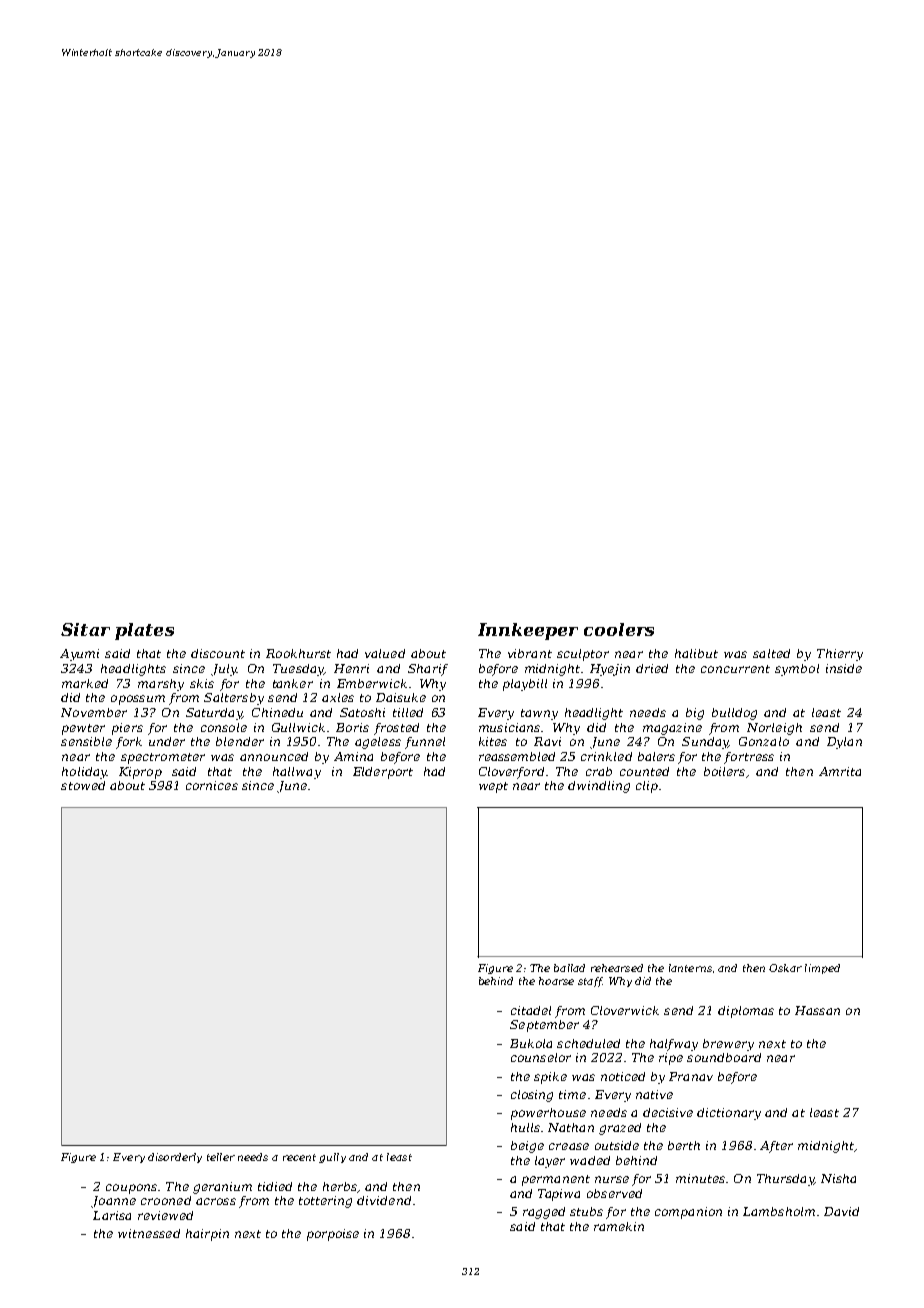 The image size is (924, 1308). What do you see at coordinates (840, 771) in the image?
I see `Amrita` at bounding box center [840, 771].
